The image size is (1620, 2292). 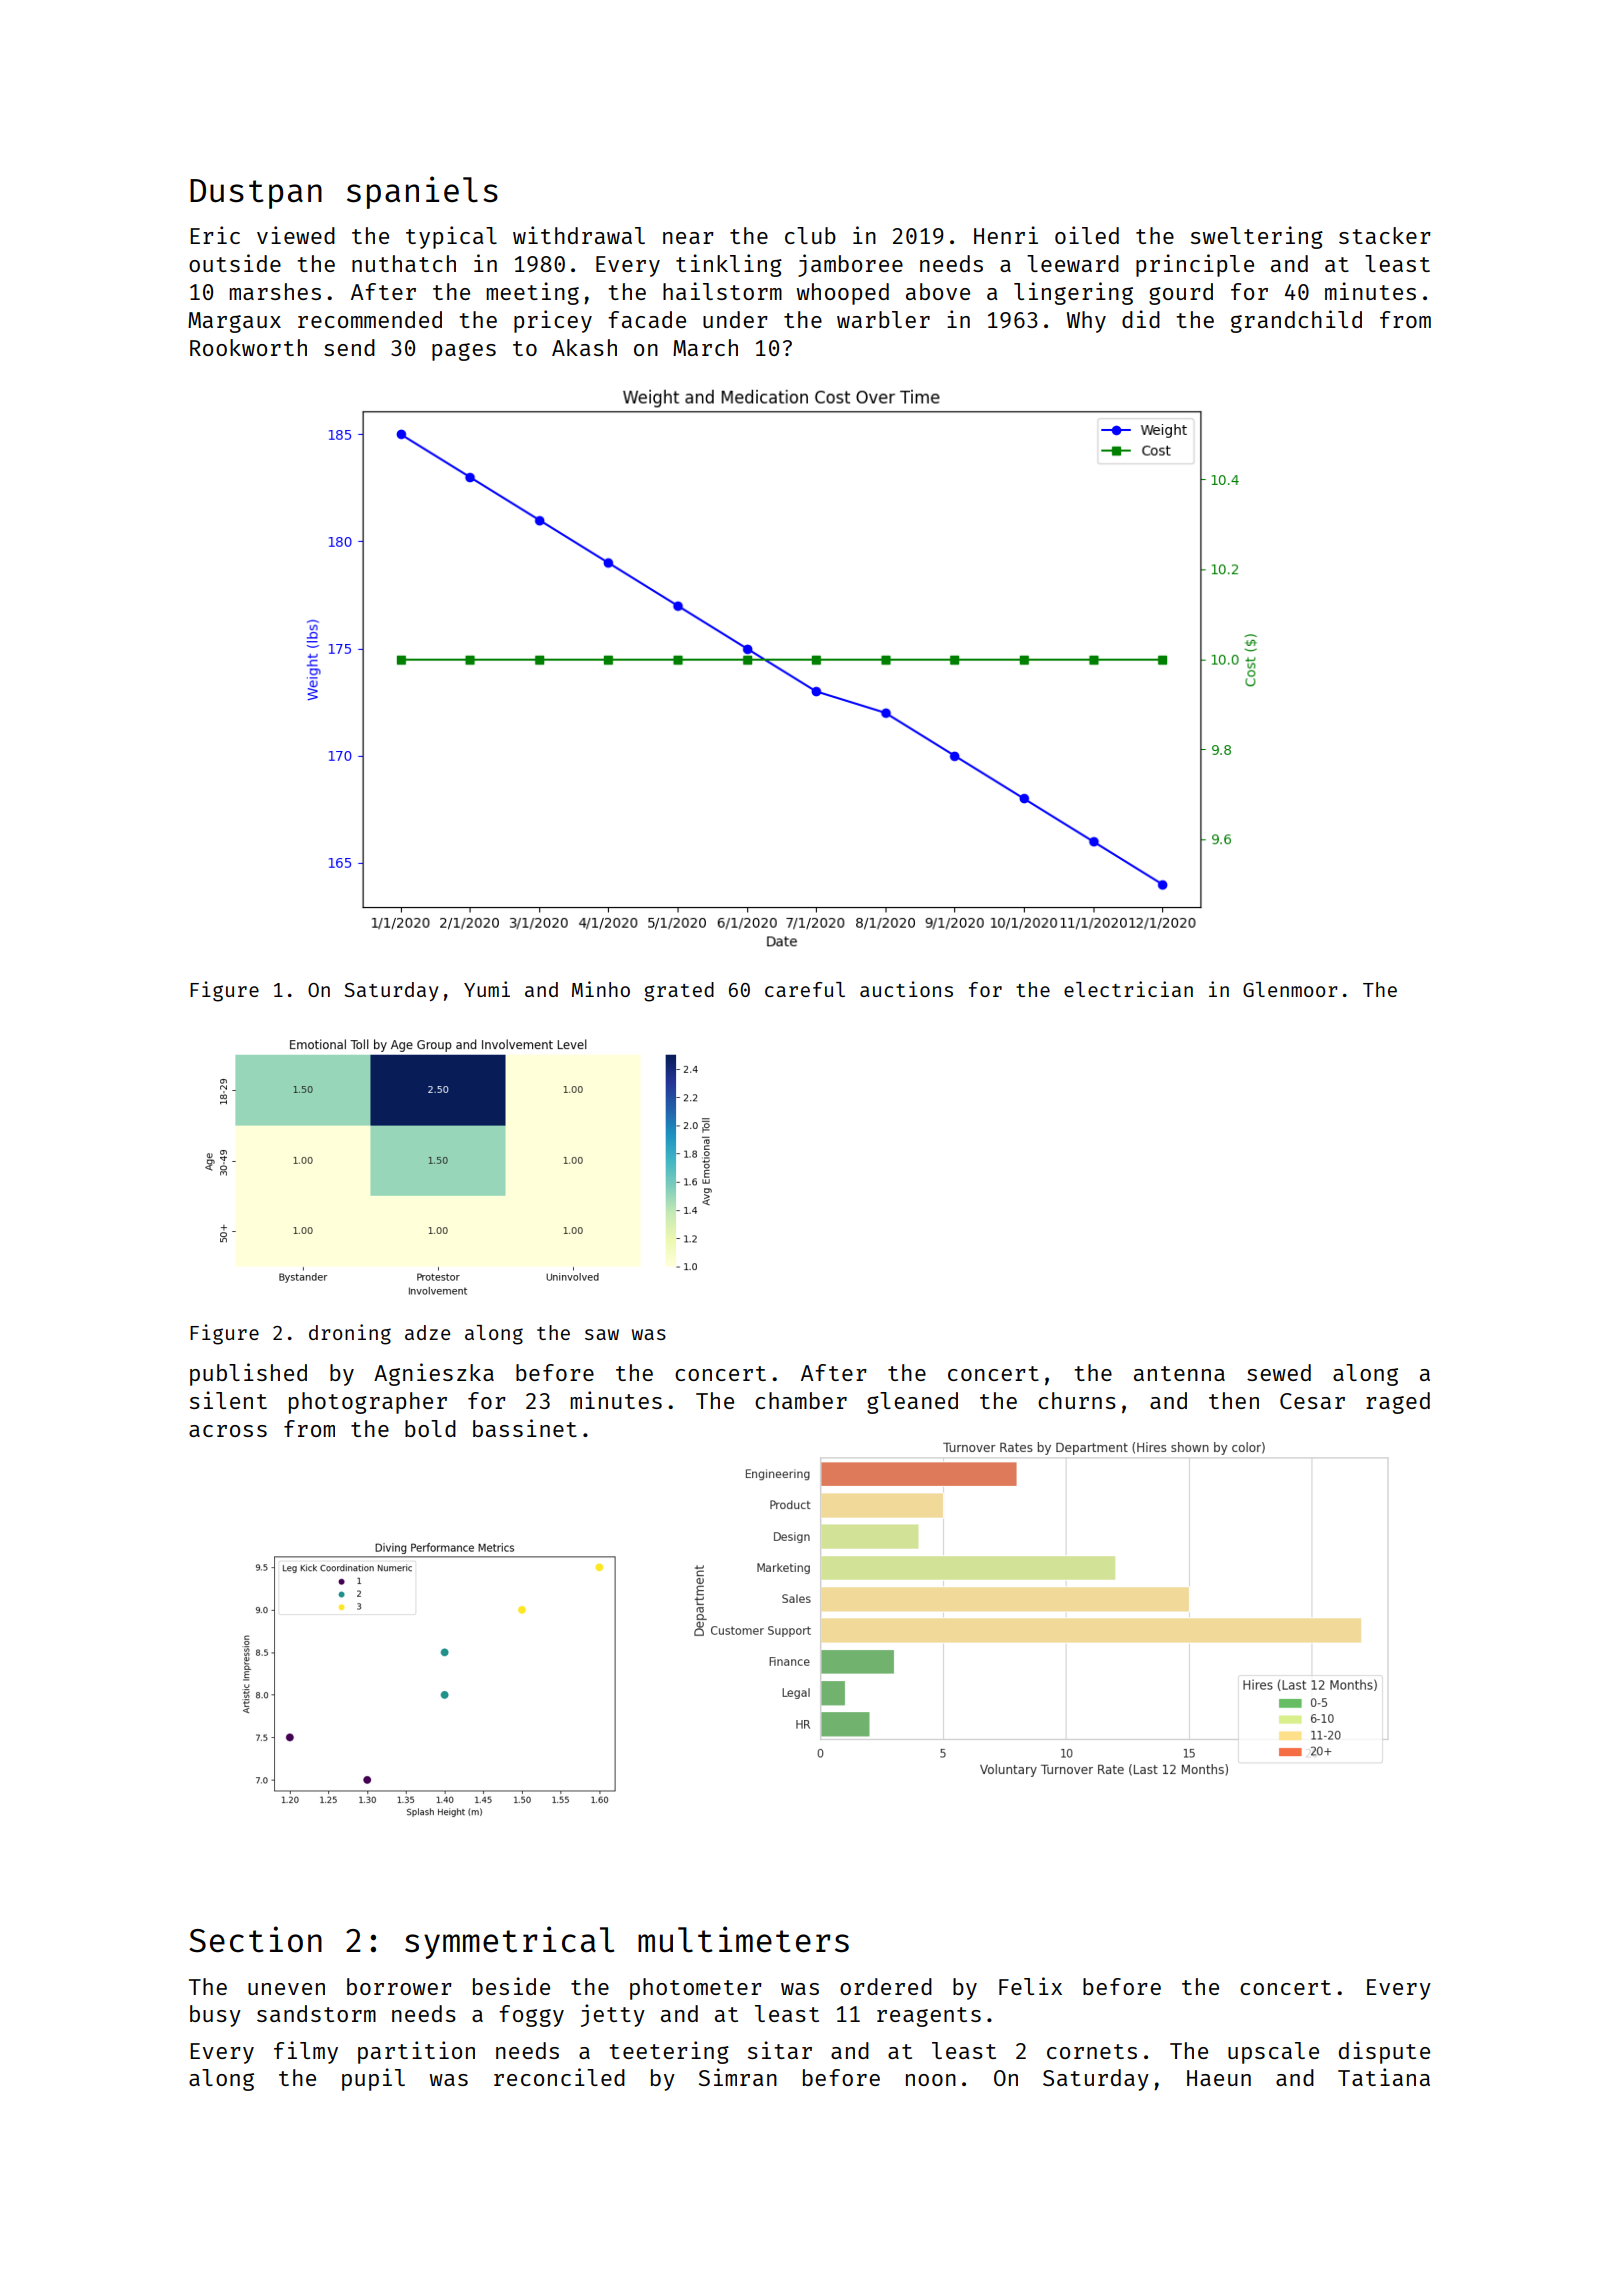 I want to click on did, so click(x=1141, y=319).
